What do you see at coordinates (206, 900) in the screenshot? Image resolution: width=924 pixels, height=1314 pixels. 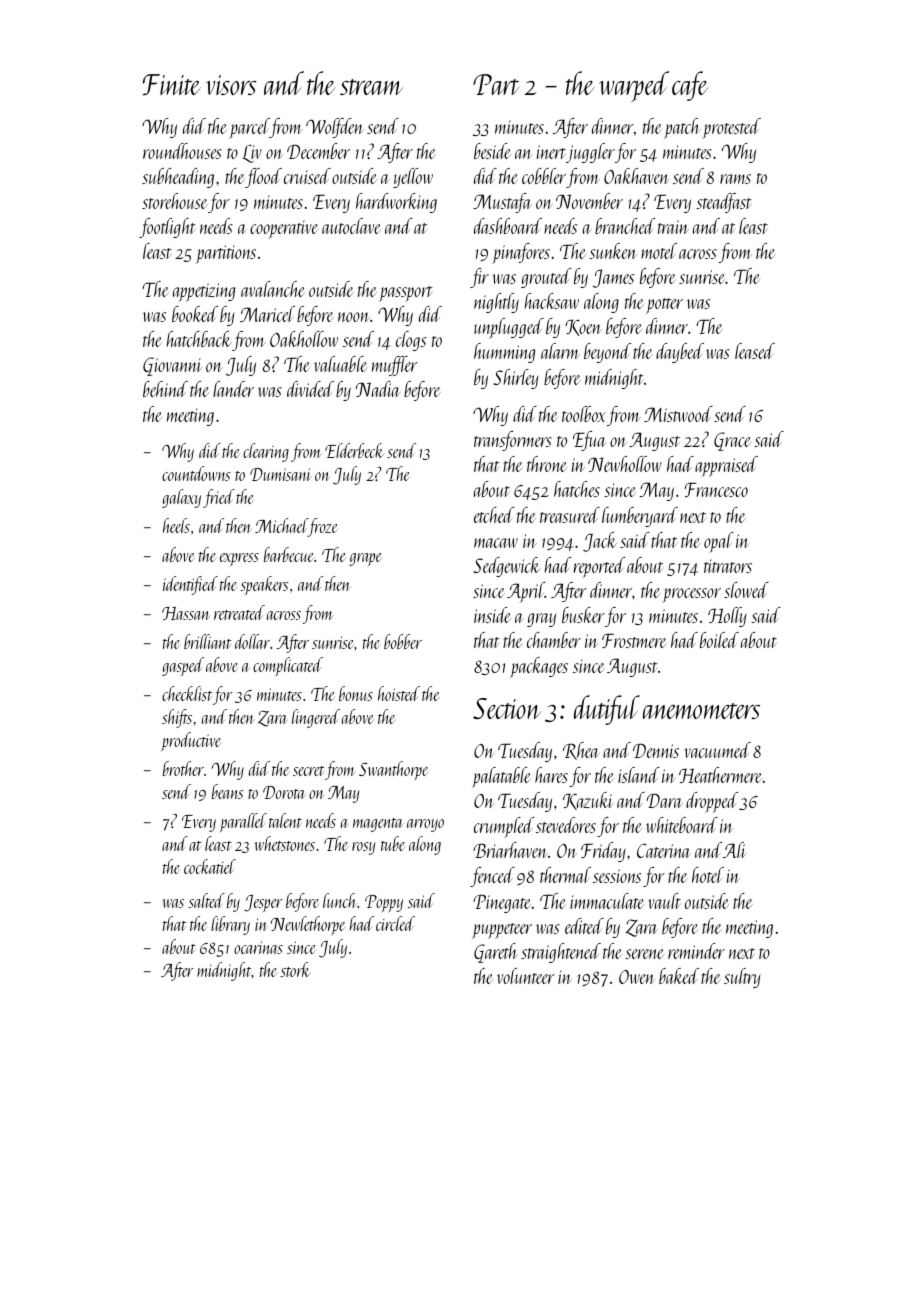 I see `salted` at bounding box center [206, 900].
